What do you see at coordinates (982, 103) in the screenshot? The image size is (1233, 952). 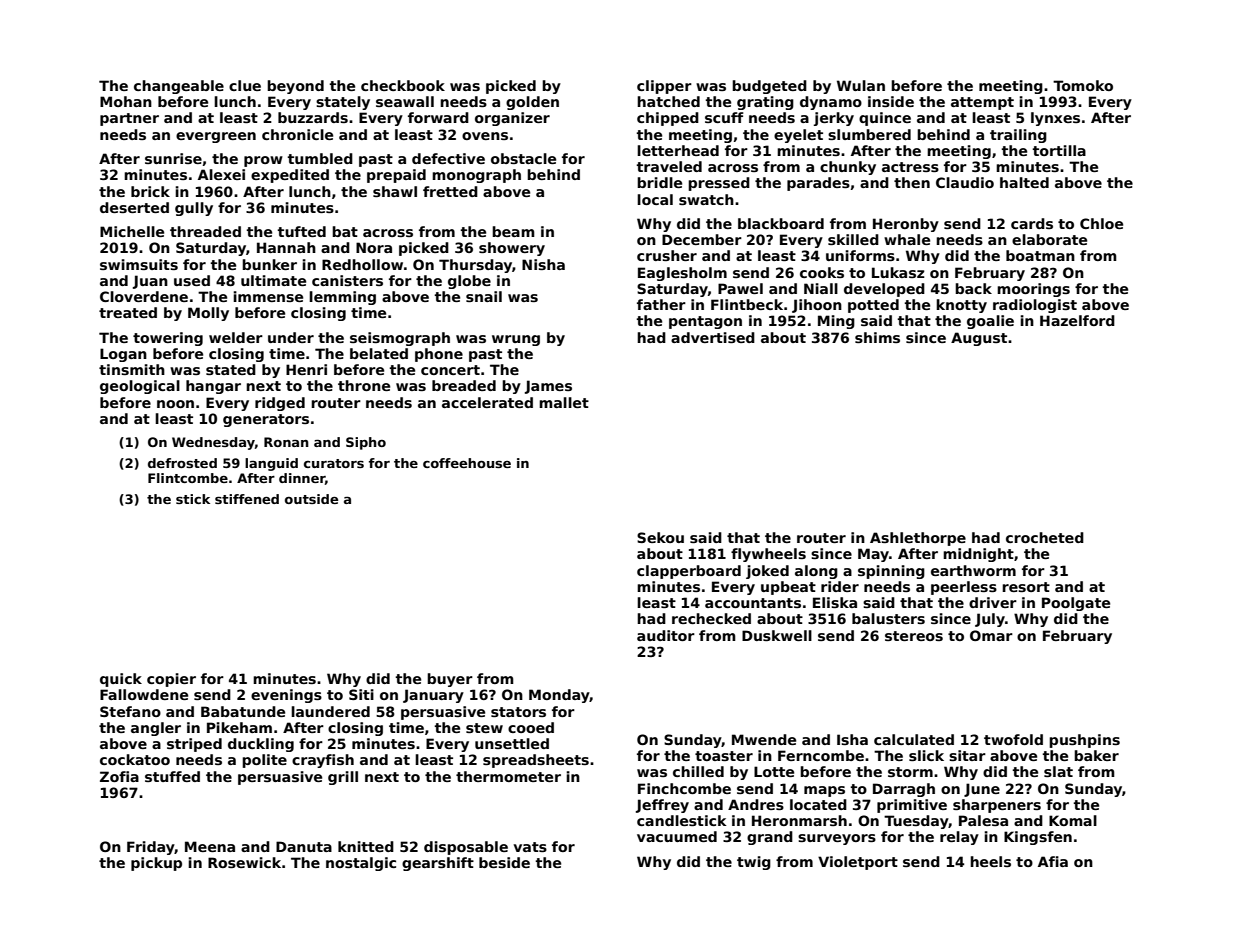 I see `attempt` at bounding box center [982, 103].
